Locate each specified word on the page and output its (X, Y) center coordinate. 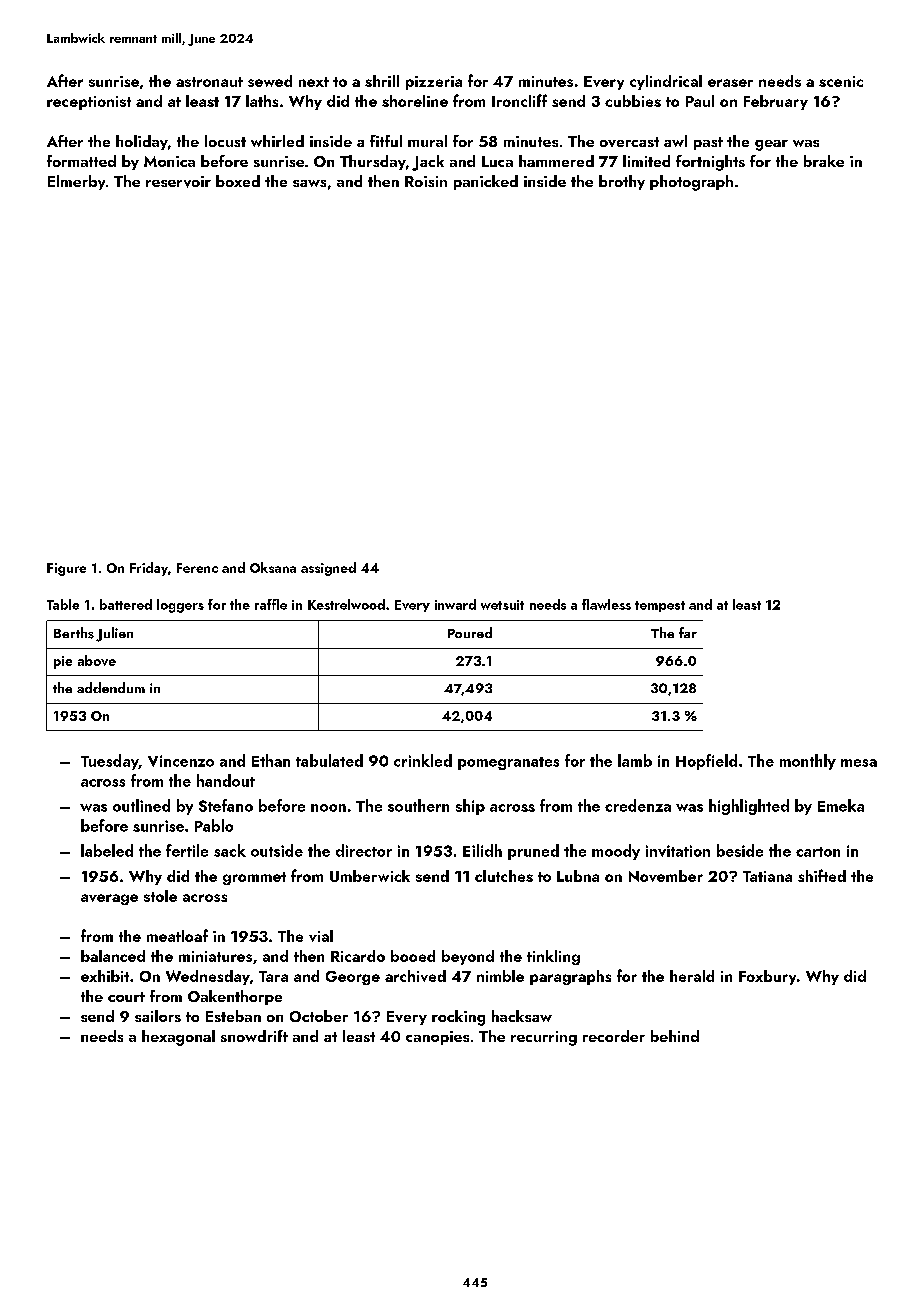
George (353, 978)
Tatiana (767, 876)
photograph (691, 183)
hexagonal (178, 1038)
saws (309, 183)
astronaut (209, 82)
